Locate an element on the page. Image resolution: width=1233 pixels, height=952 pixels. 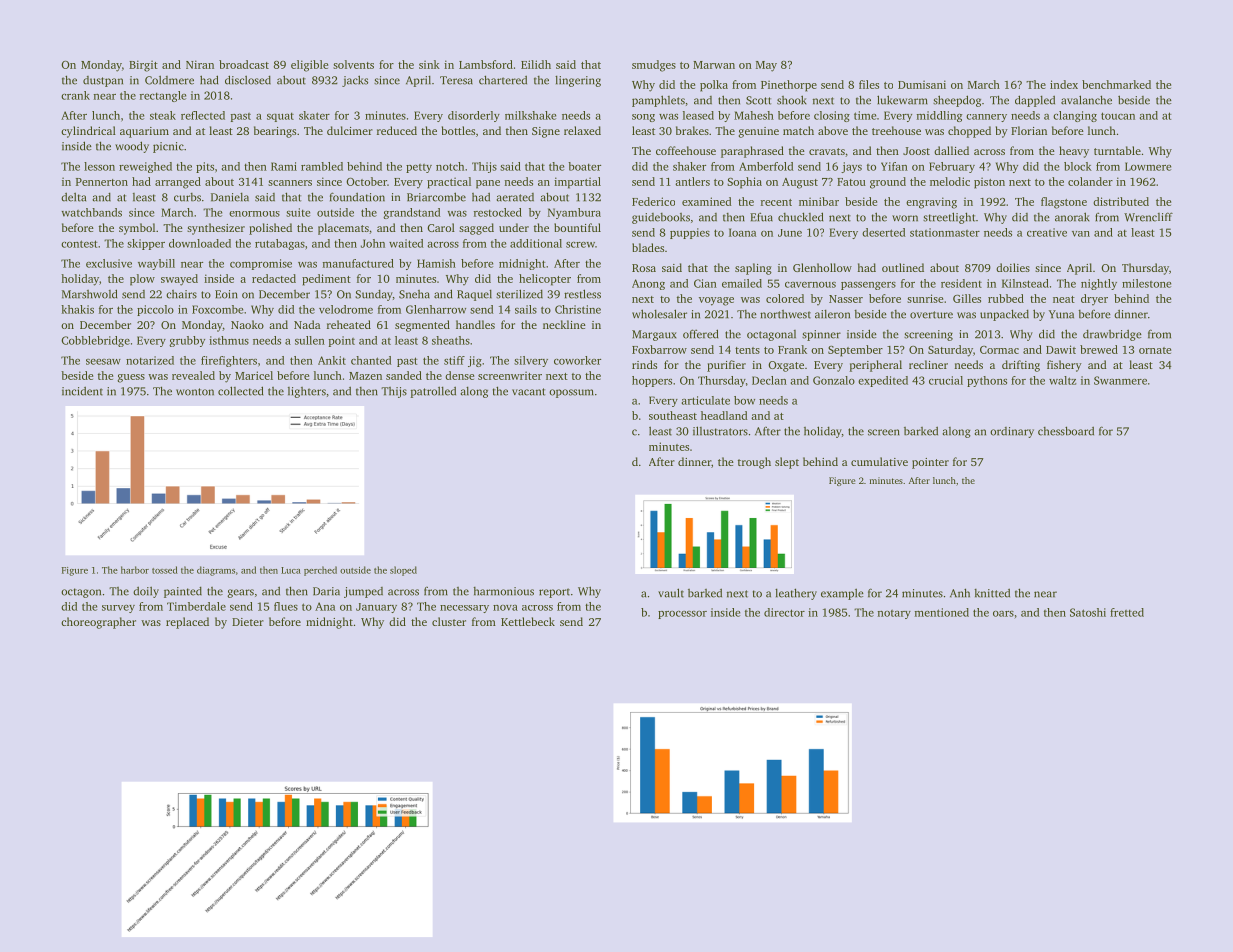
wonton is located at coordinates (195, 392).
